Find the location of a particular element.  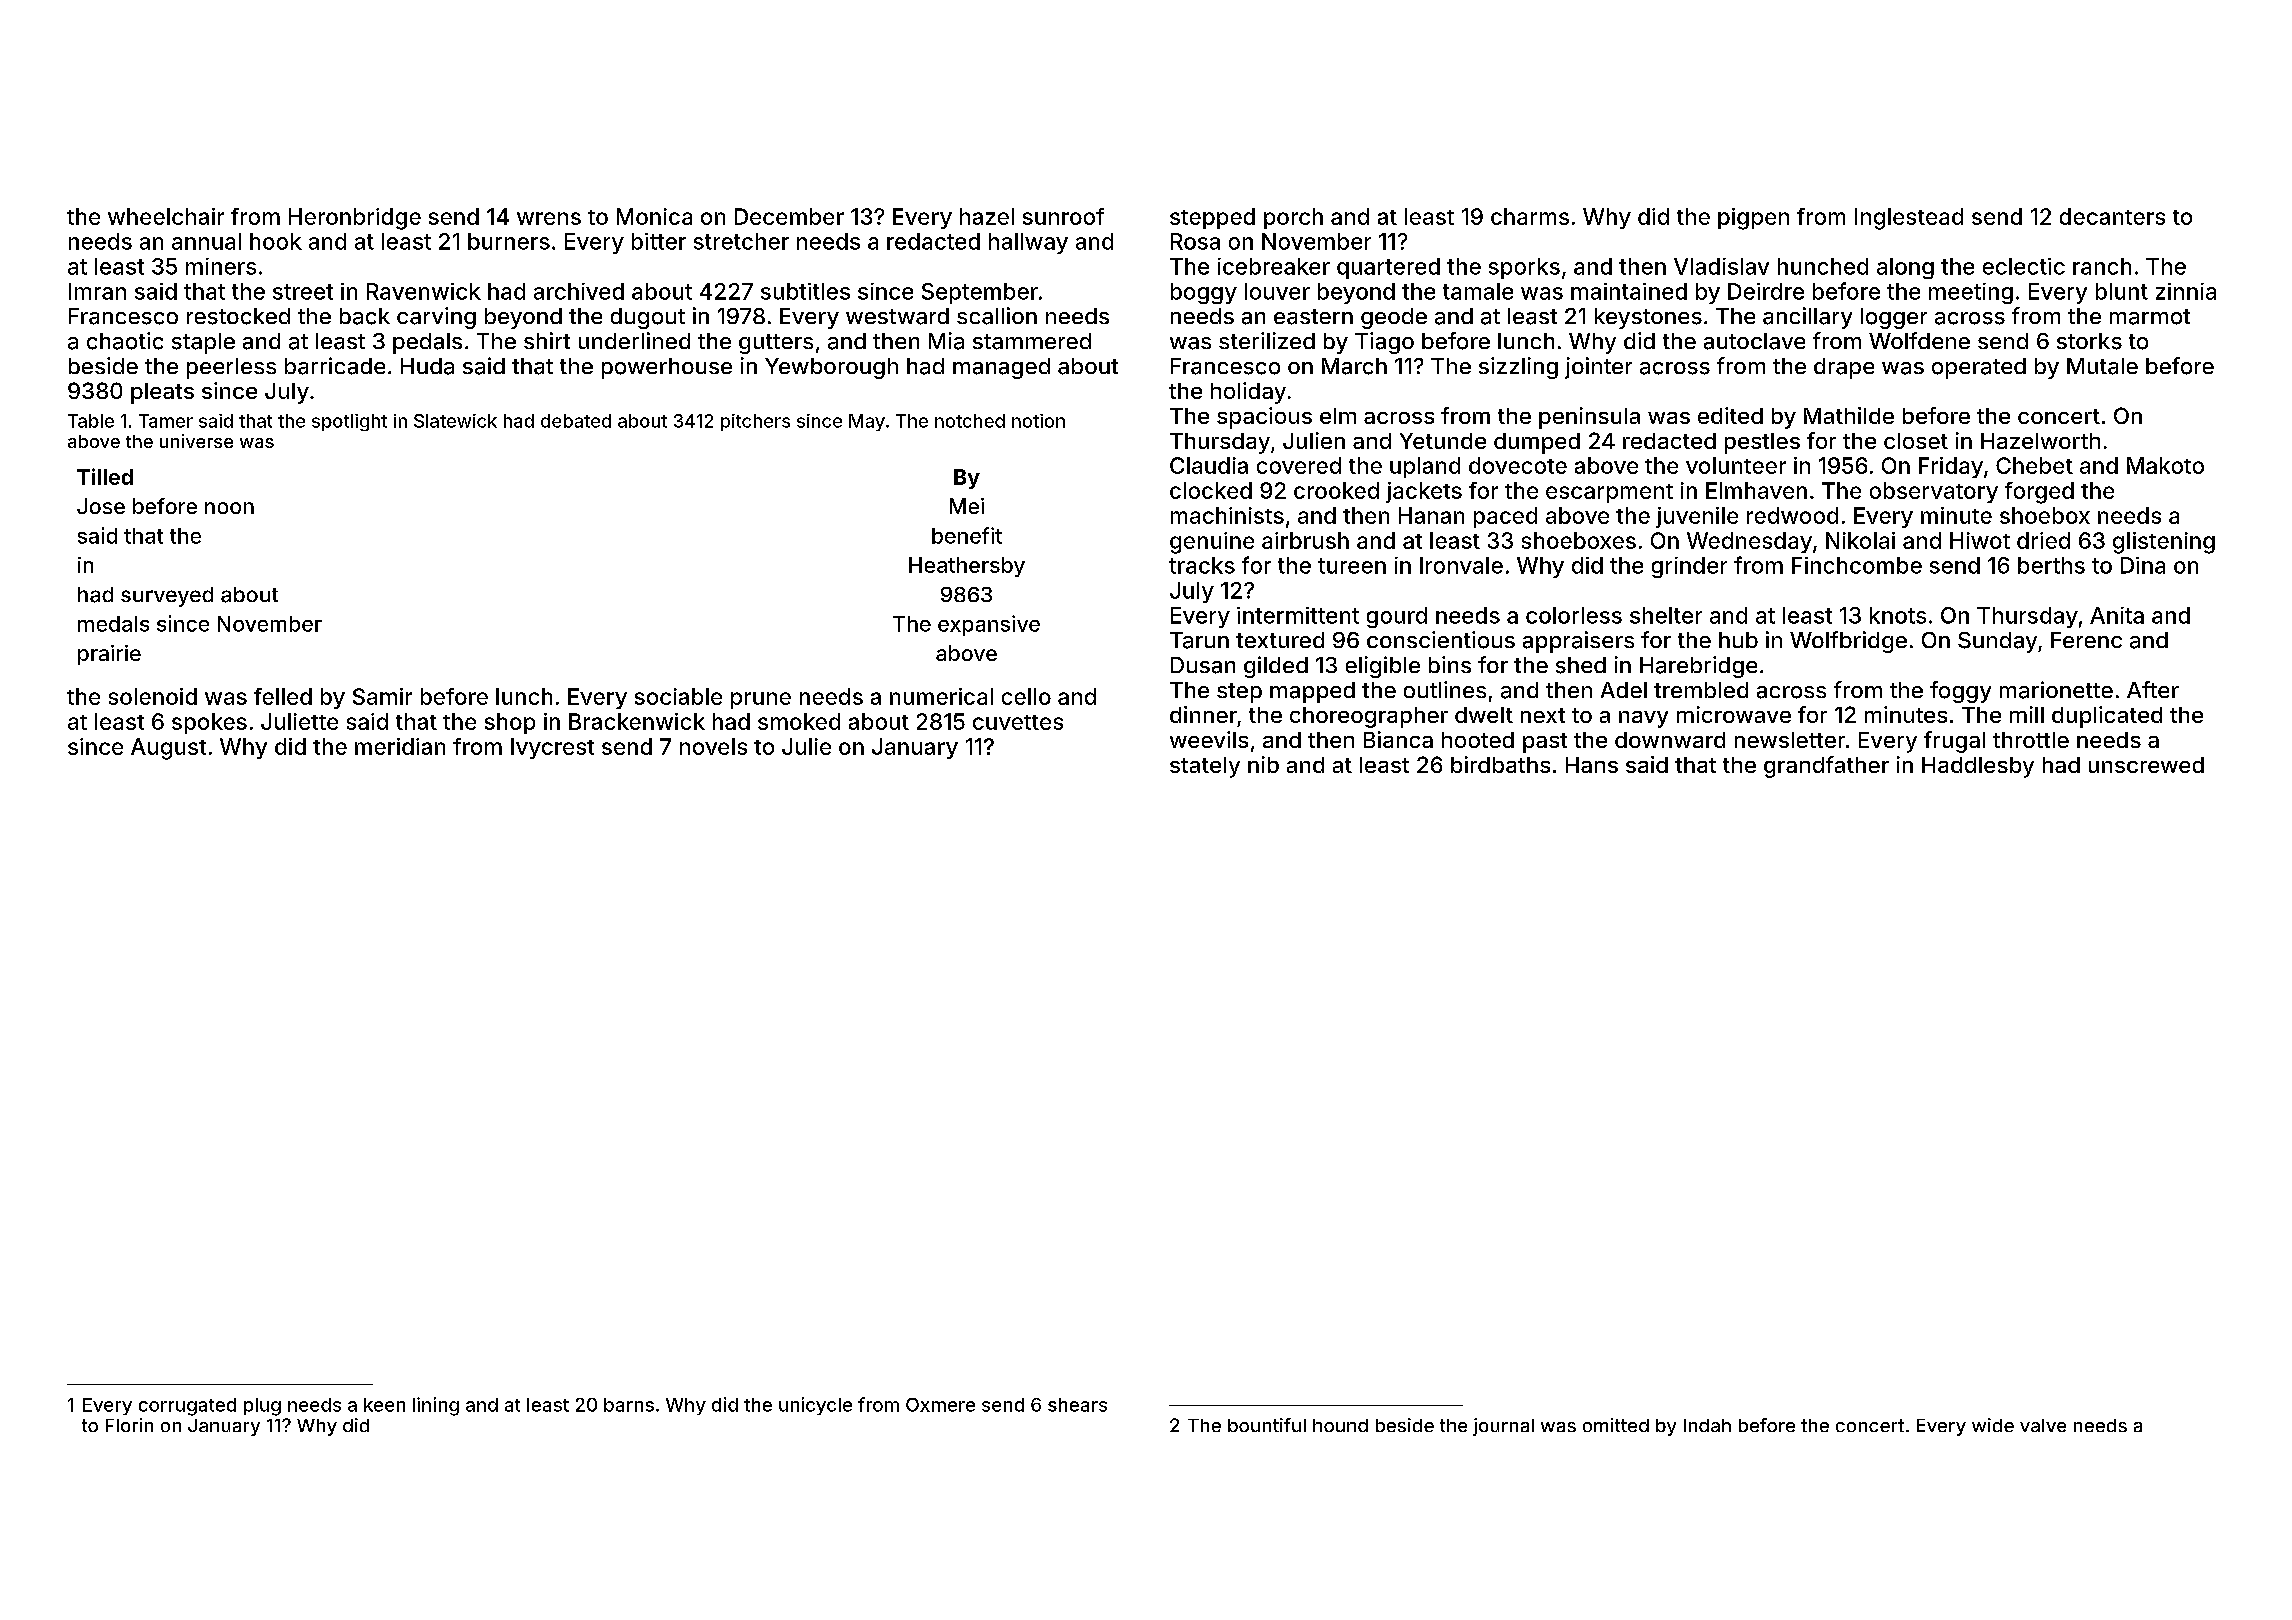

Florin is located at coordinates (129, 1425).
